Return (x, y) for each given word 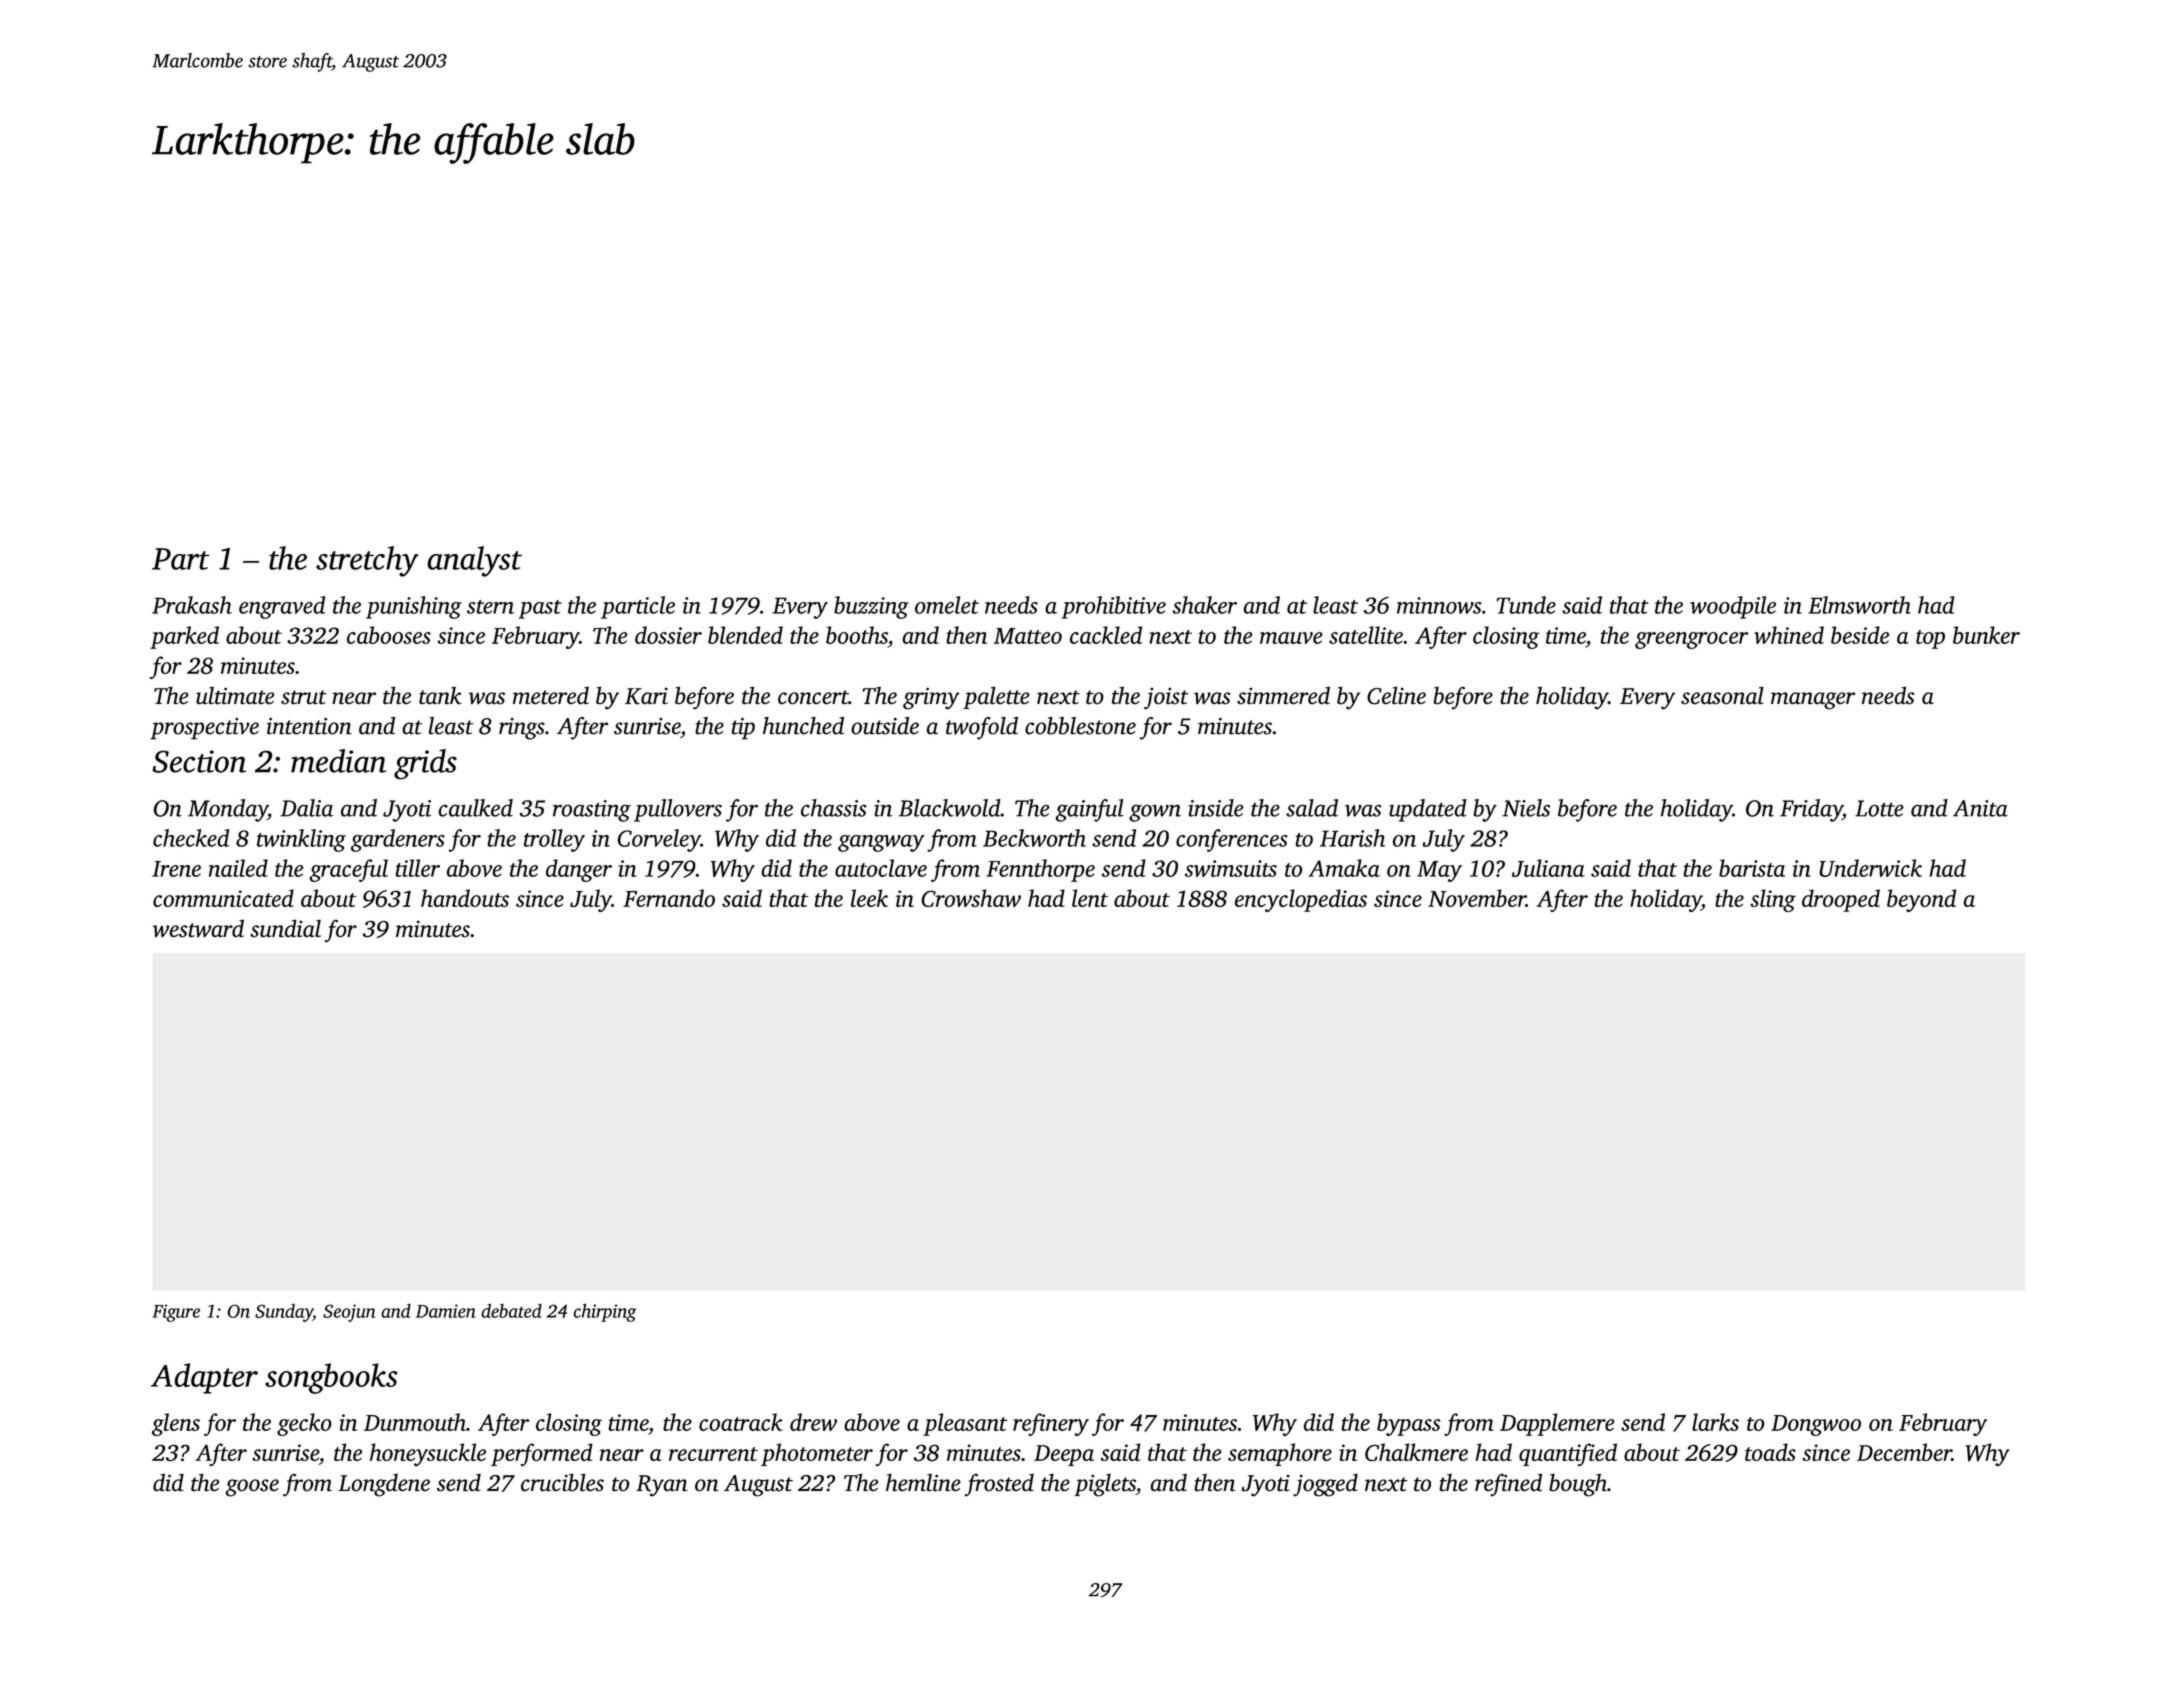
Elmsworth (1859, 605)
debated (511, 1311)
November (1477, 898)
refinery (1051, 1424)
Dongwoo (1816, 1425)
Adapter (204, 1378)
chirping (605, 1313)
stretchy (367, 561)
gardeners (398, 840)
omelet (947, 605)
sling (1773, 900)
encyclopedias (1301, 900)
